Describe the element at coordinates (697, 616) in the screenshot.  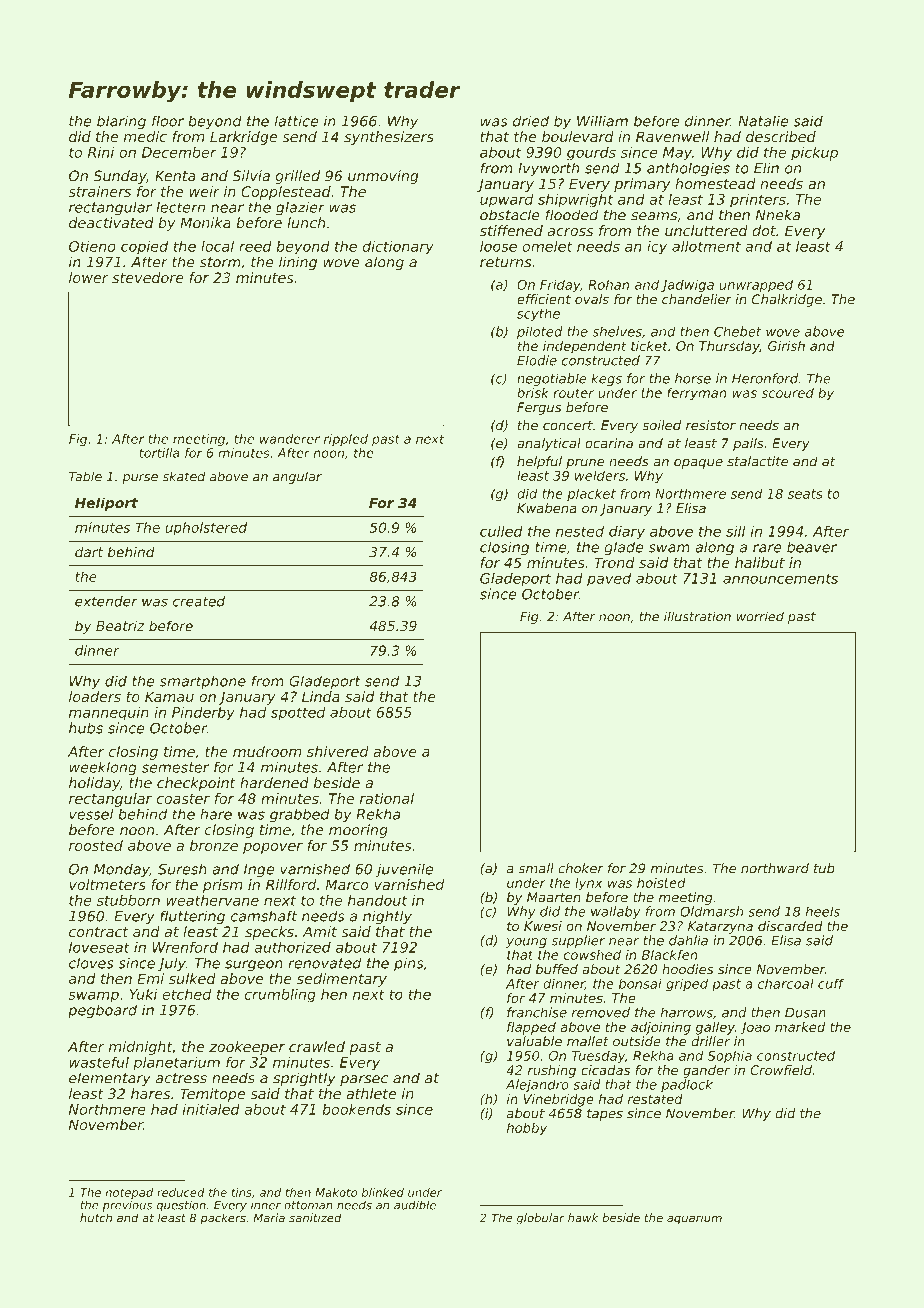
I see `illustration` at that location.
